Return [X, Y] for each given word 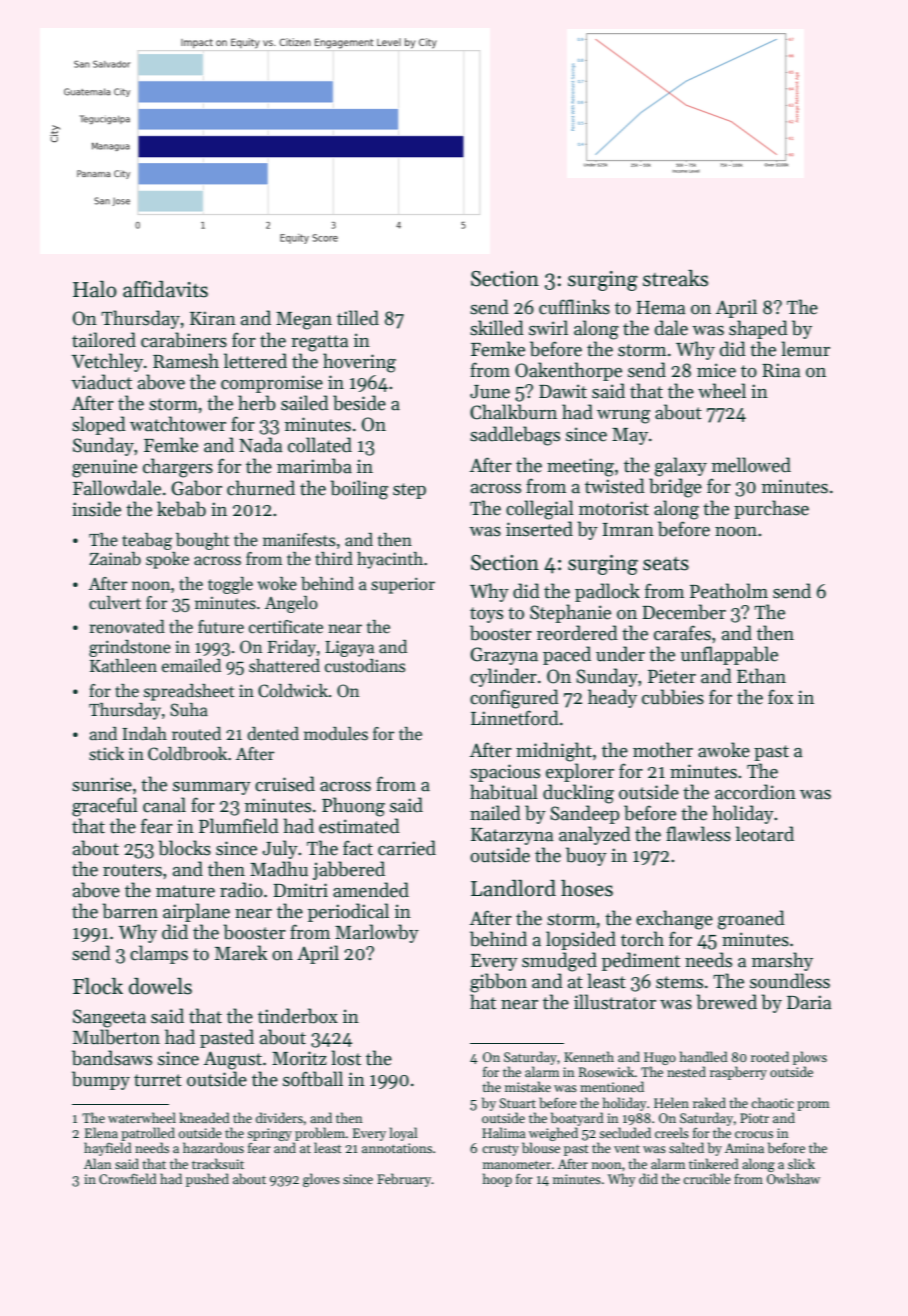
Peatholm [729, 591]
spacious [505, 773]
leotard [765, 834]
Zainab [115, 559]
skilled [497, 328]
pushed [207, 1180]
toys [486, 615]
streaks [675, 278]
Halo [95, 289]
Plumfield [239, 826]
